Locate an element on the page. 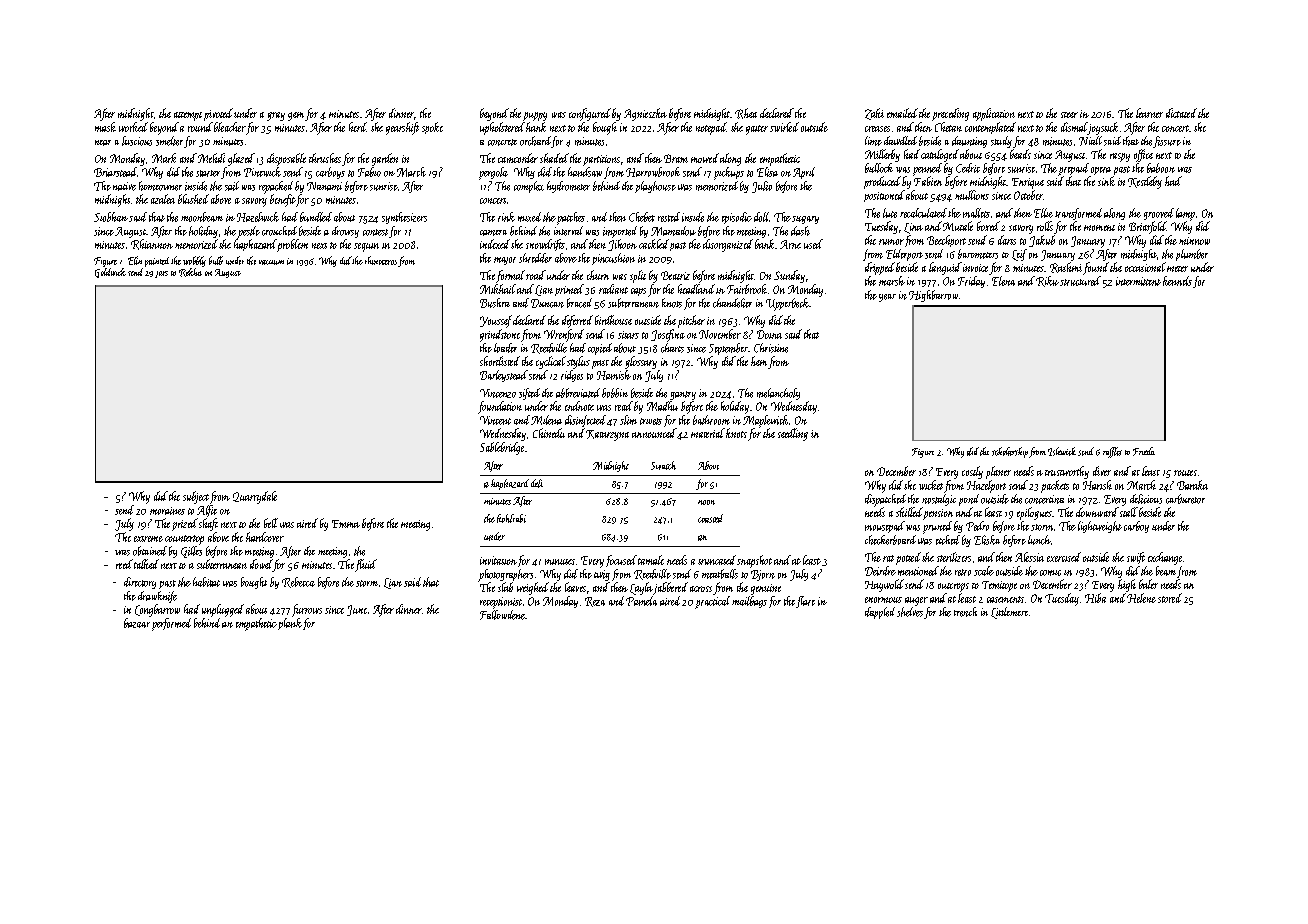 The height and width of the page is (924, 1308). pivoted is located at coordinates (218, 114).
